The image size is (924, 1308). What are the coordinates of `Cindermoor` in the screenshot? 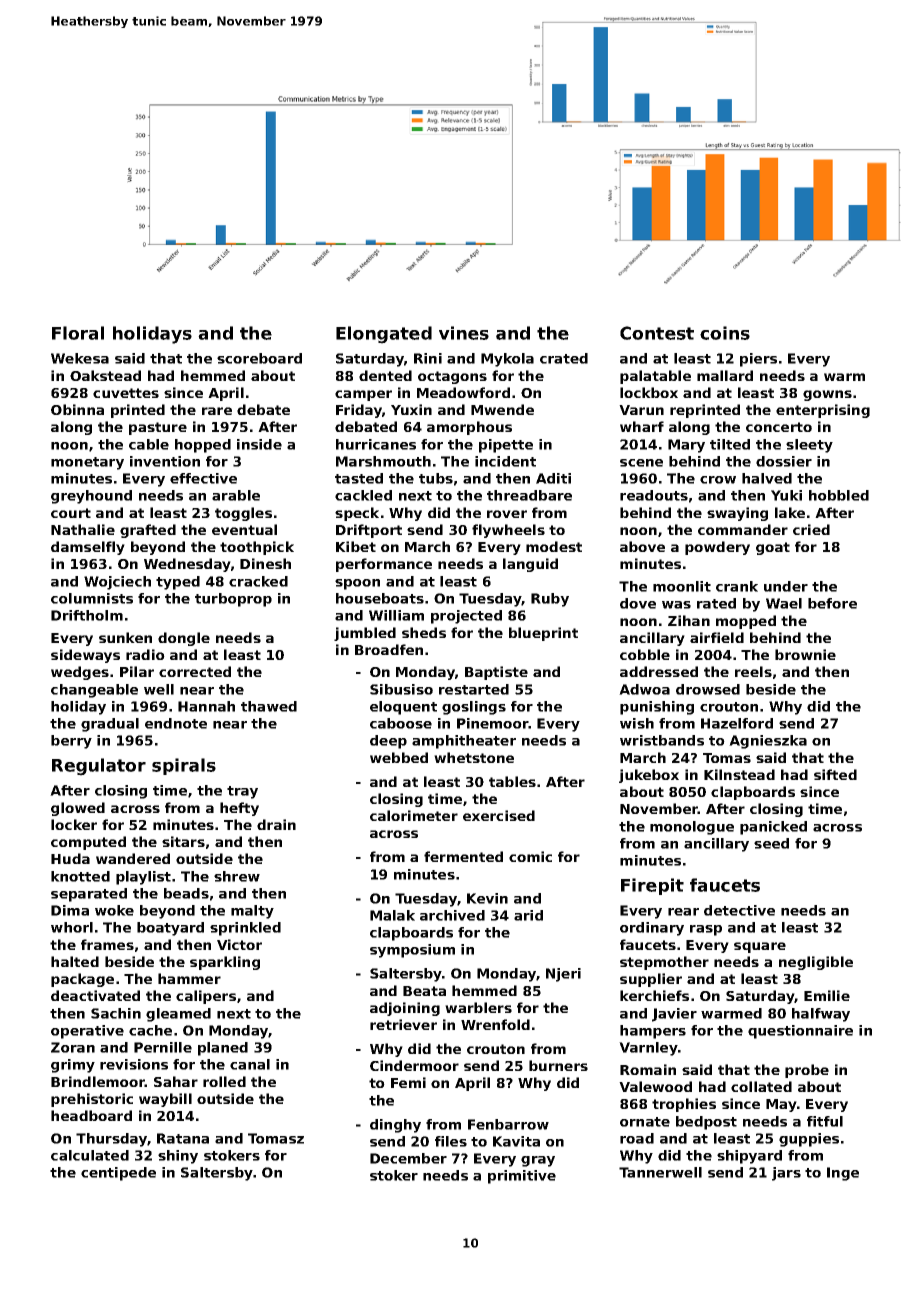 It's located at (414, 1065).
